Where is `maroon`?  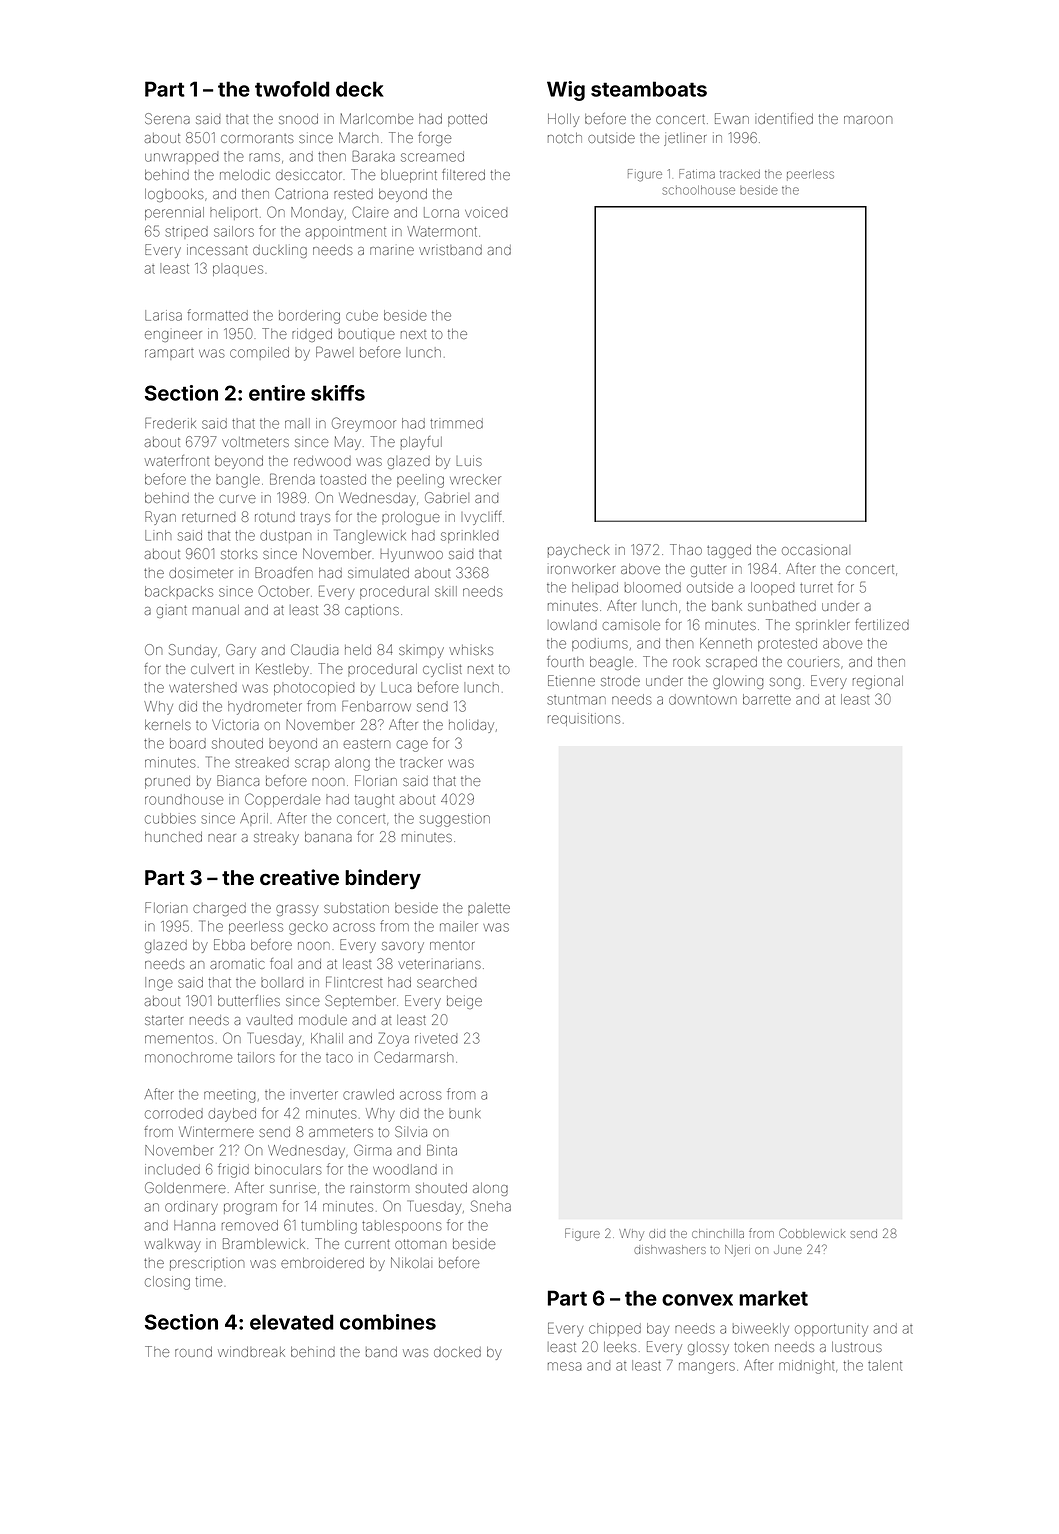
maroon is located at coordinates (868, 120).
